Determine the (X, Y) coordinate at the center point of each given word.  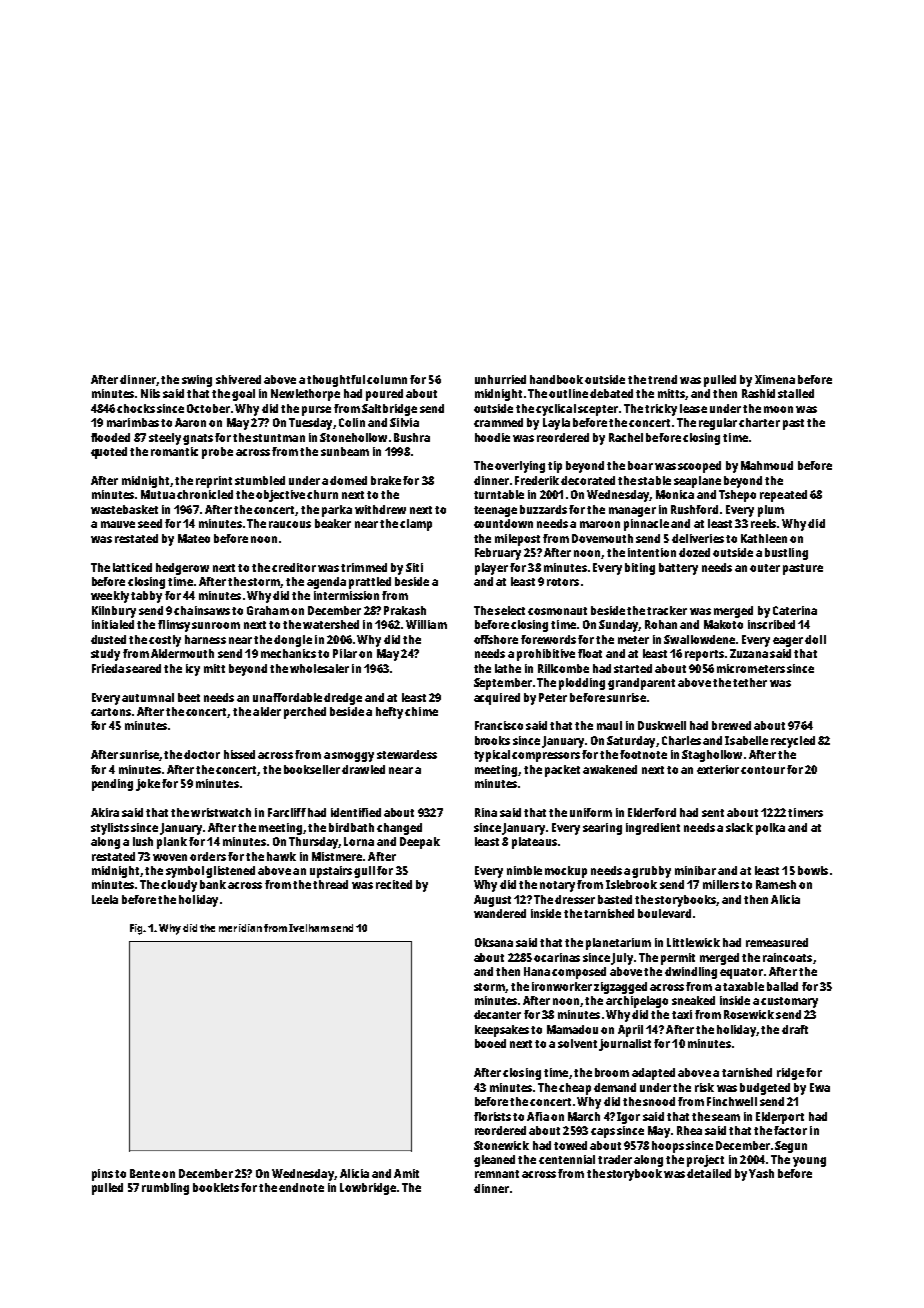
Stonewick (501, 1145)
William (426, 624)
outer (765, 568)
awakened (610, 769)
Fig (136, 929)
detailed (709, 1173)
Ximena (775, 379)
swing (197, 381)
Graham (268, 610)
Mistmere (337, 856)
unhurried (500, 379)
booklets (216, 1187)
